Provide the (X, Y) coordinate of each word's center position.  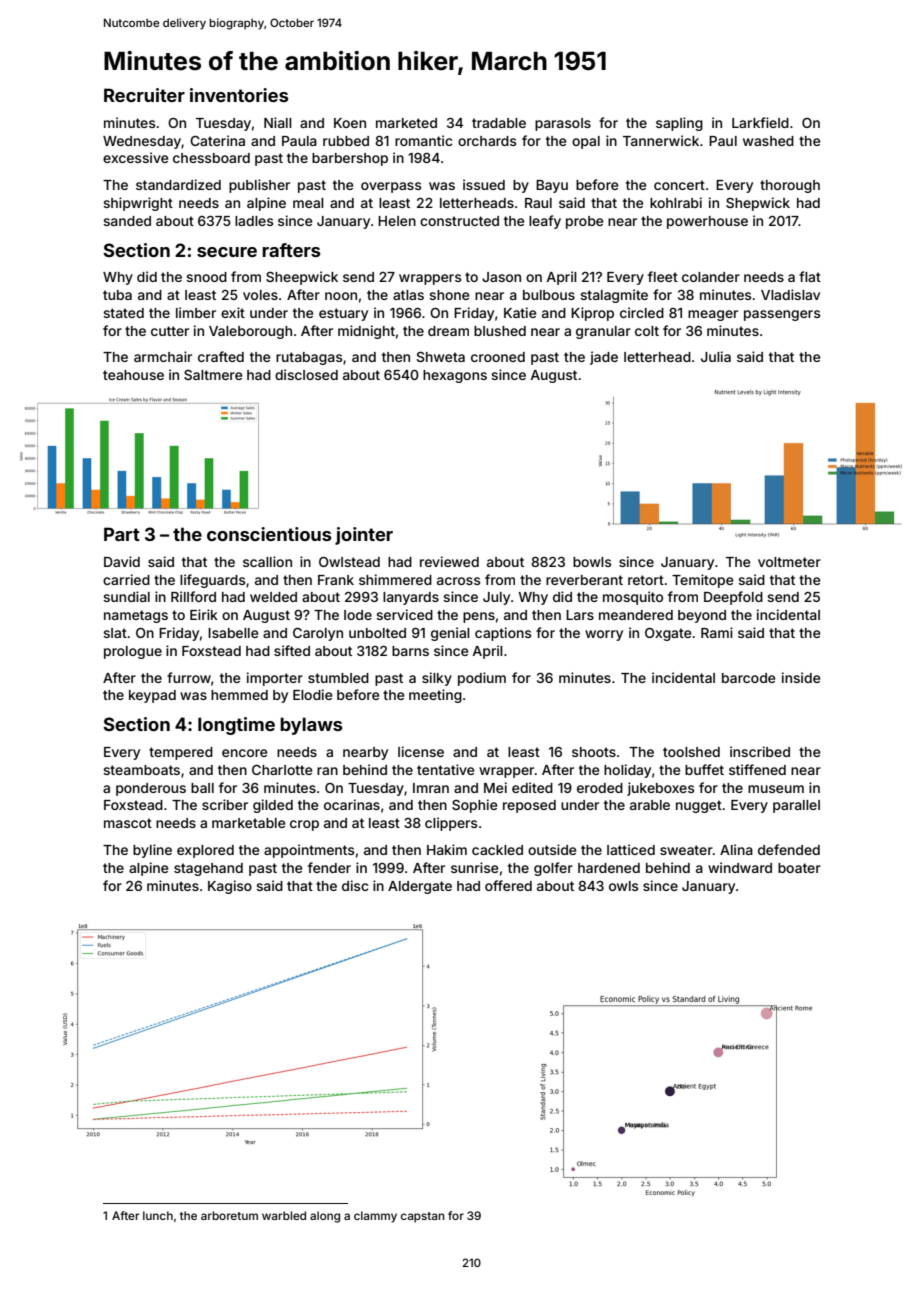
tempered (181, 753)
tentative (445, 769)
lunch (158, 1215)
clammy (375, 1217)
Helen (397, 221)
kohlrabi (676, 202)
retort (646, 580)
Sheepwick (302, 278)
